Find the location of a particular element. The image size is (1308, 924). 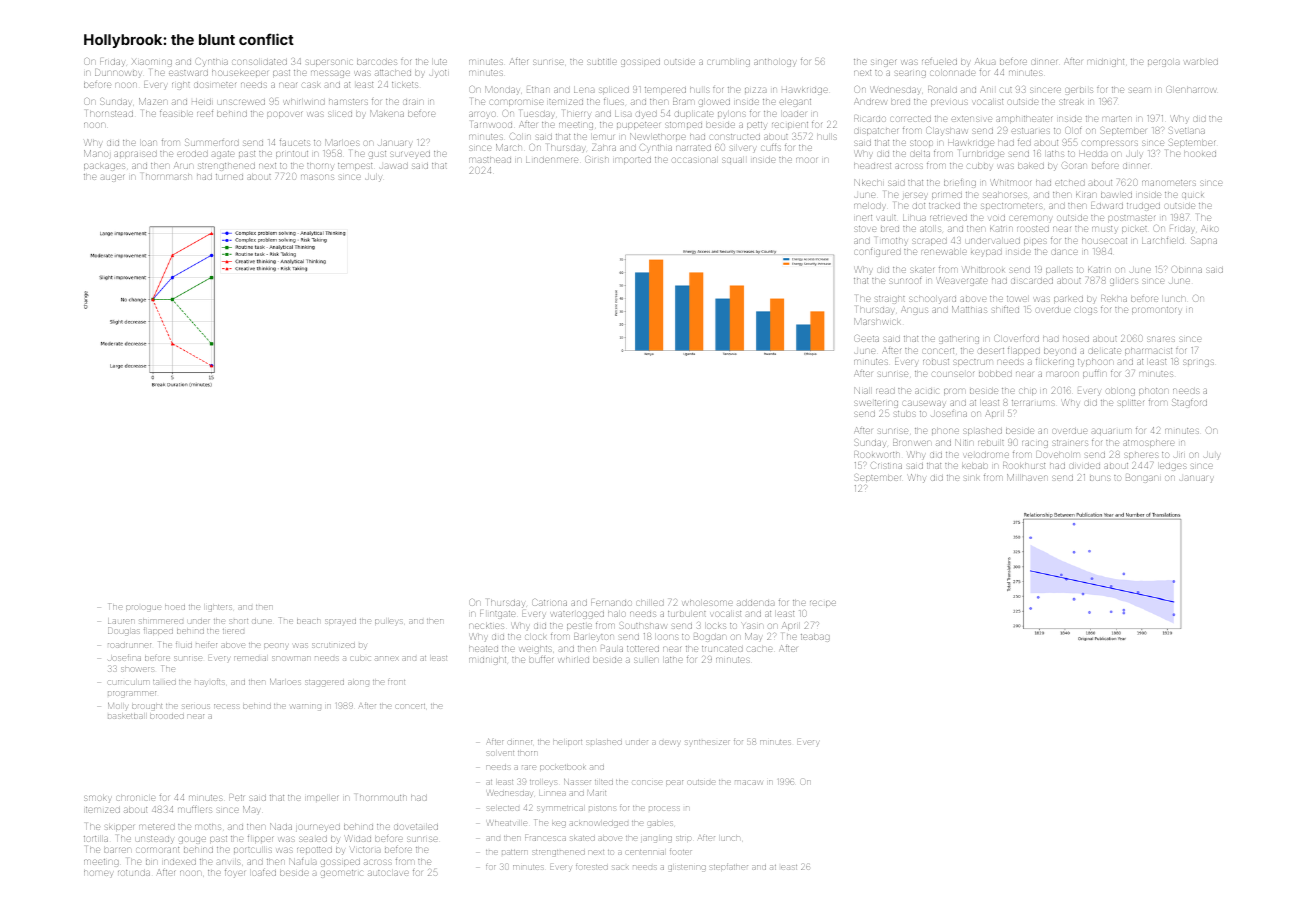

Geeta is located at coordinates (867, 338).
